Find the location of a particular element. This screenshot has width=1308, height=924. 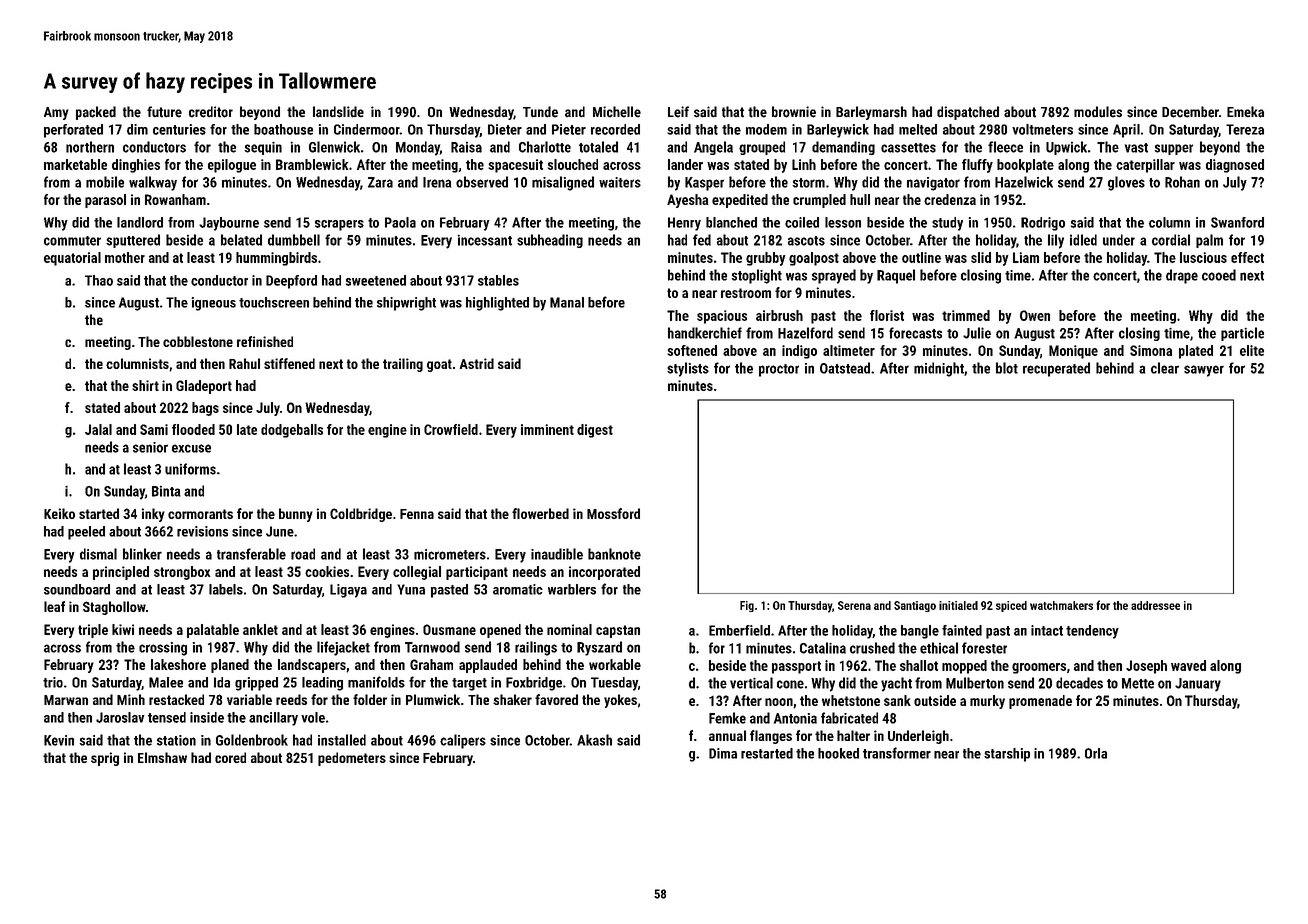

palatable is located at coordinates (213, 631).
